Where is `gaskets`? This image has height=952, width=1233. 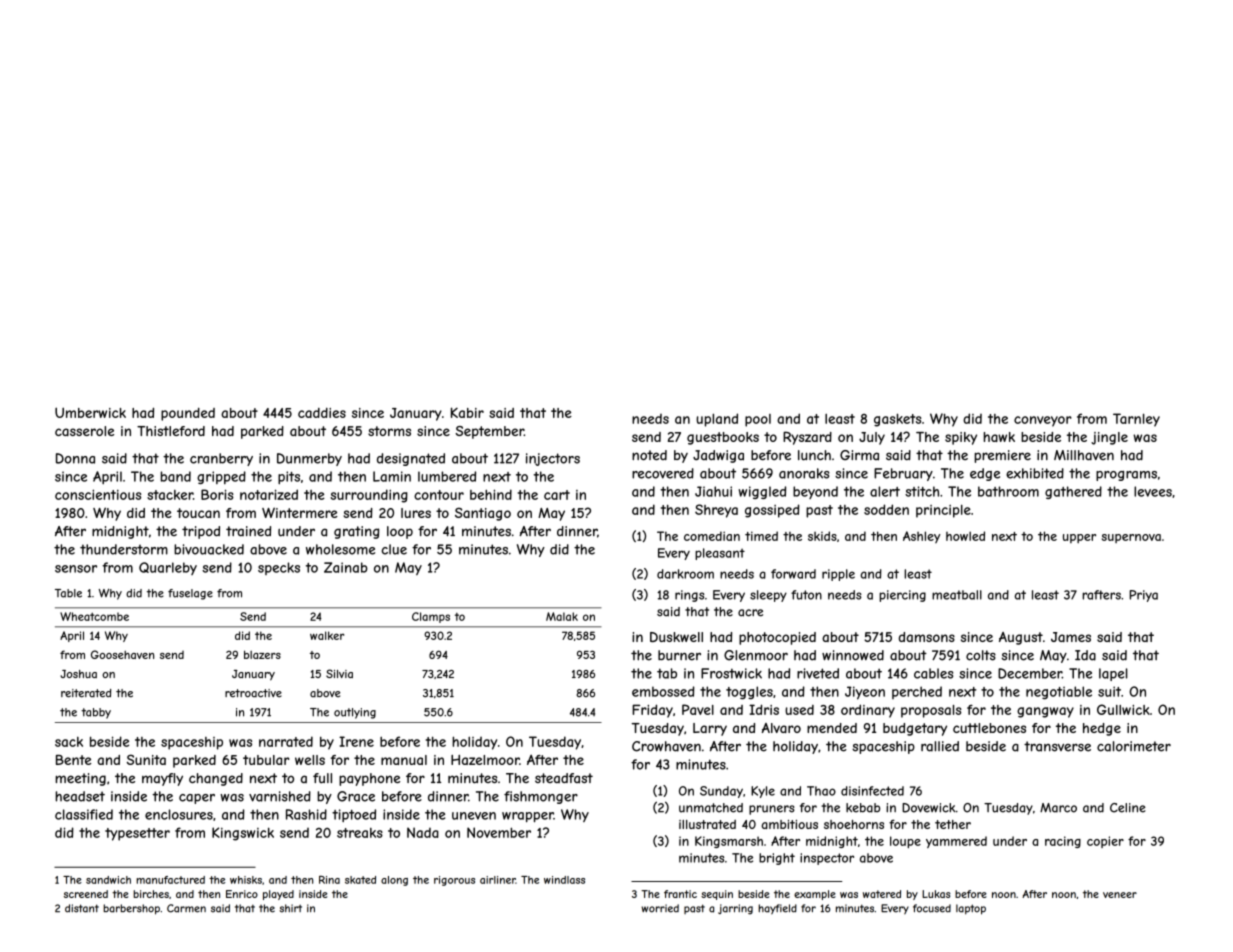 gaskets is located at coordinates (897, 420).
